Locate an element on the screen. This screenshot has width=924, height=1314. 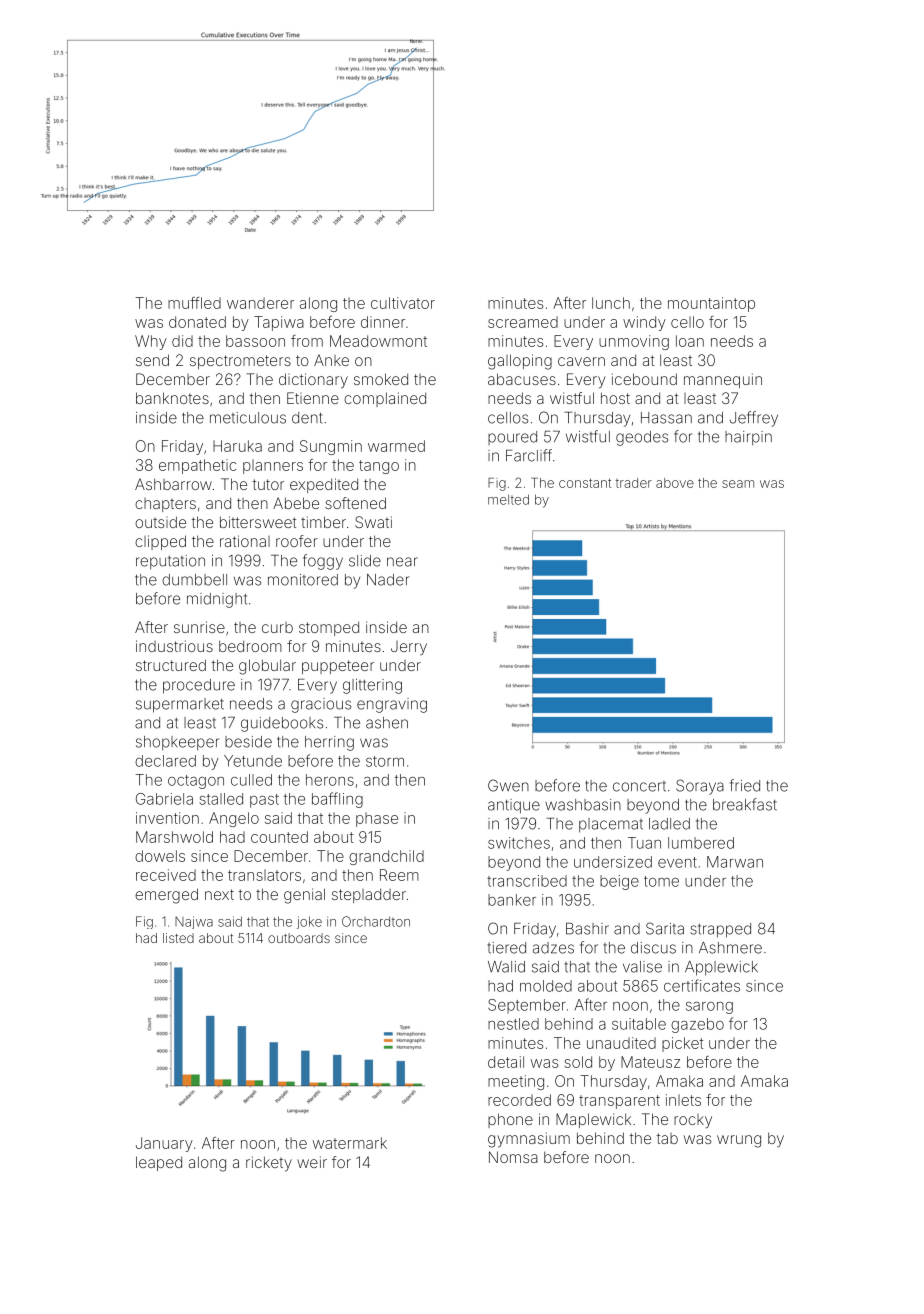
meticulous is located at coordinates (248, 418).
